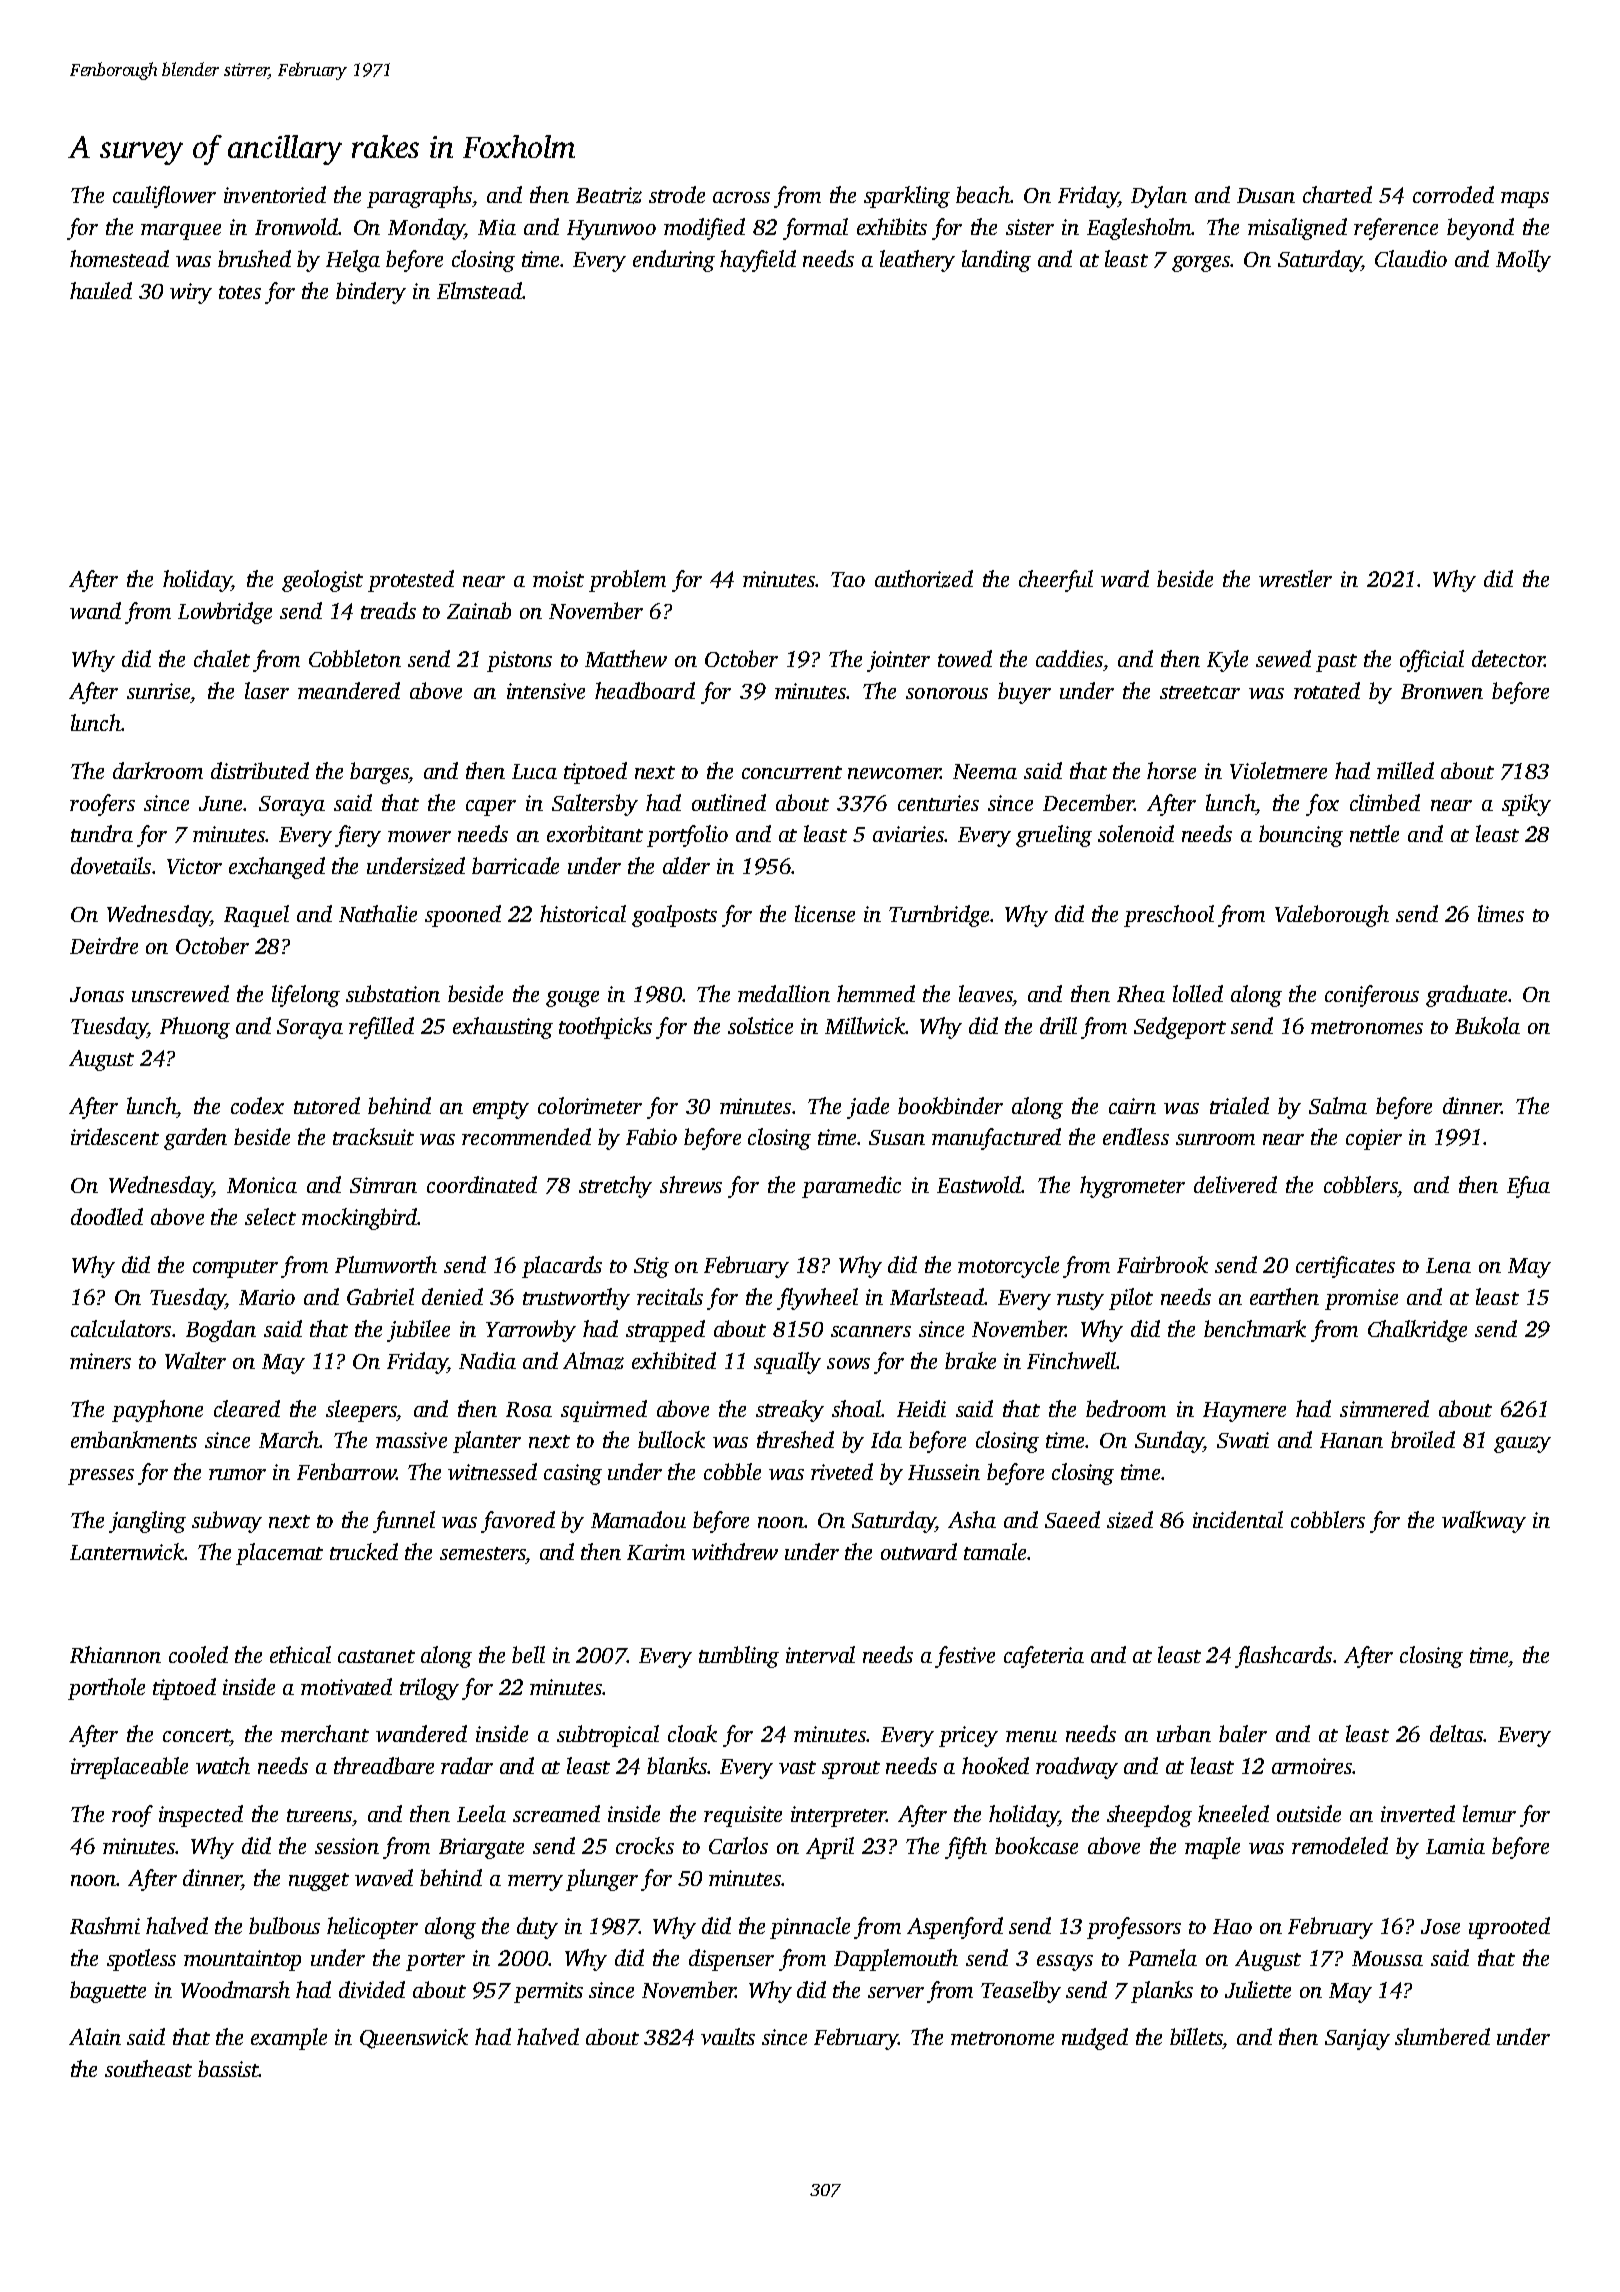 This screenshot has width=1620, height=2292. I want to click on brushed, so click(254, 258).
